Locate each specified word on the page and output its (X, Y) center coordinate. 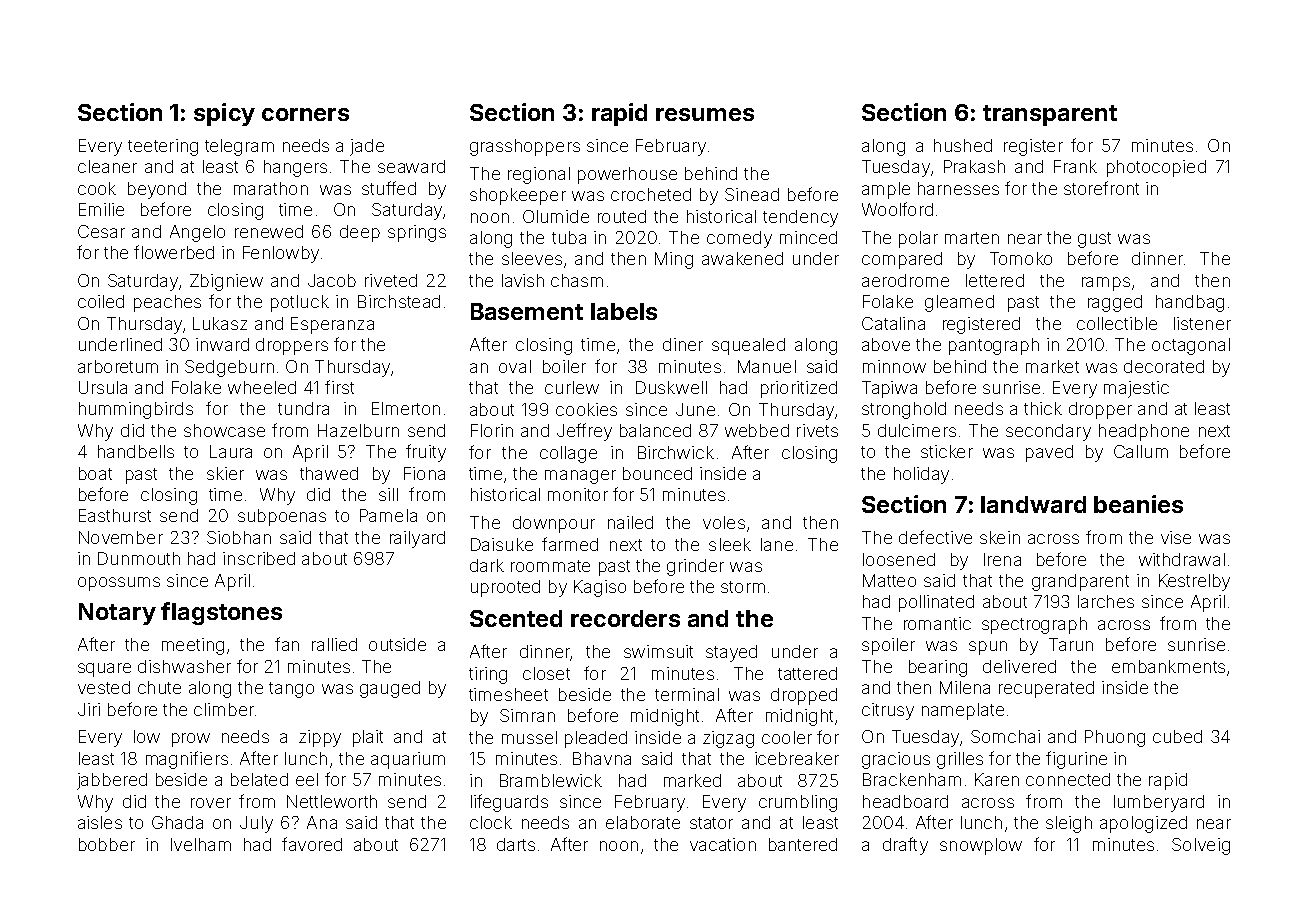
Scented (516, 618)
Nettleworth (332, 801)
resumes (705, 114)
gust (1094, 240)
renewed (269, 231)
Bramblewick (551, 780)
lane (777, 544)
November (121, 537)
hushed (963, 145)
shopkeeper (518, 196)
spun (988, 648)
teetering (163, 147)
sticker (947, 451)
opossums (119, 584)
